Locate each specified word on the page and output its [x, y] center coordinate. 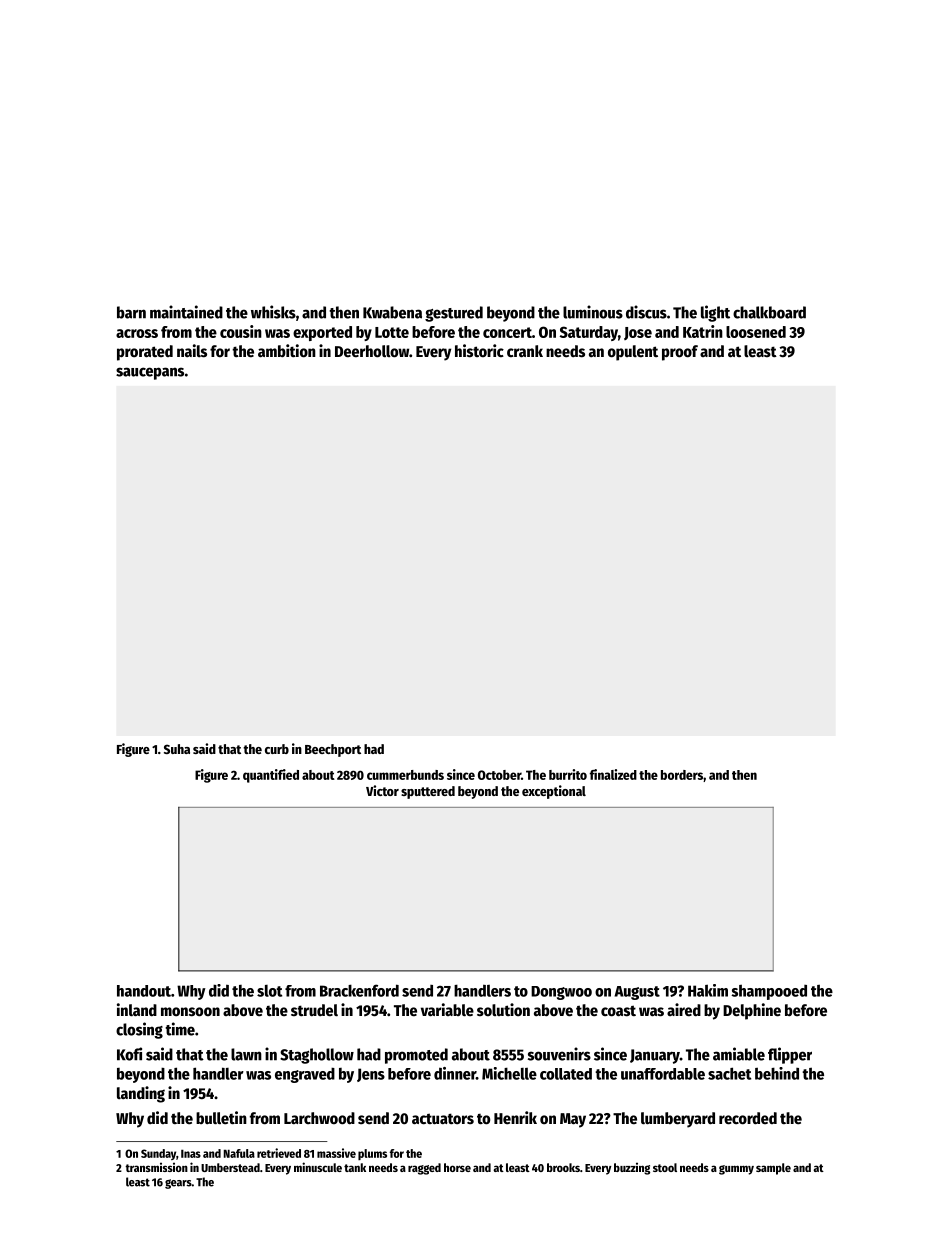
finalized [613, 774]
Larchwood [319, 1118]
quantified [271, 776]
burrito [568, 774]
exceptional [554, 792]
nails [192, 351]
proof [680, 353]
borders [682, 775]
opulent [633, 353]
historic [479, 351]
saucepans [150, 373]
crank [525, 351]
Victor [382, 790]
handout [144, 991]
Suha [177, 749]
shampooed [769, 992]
